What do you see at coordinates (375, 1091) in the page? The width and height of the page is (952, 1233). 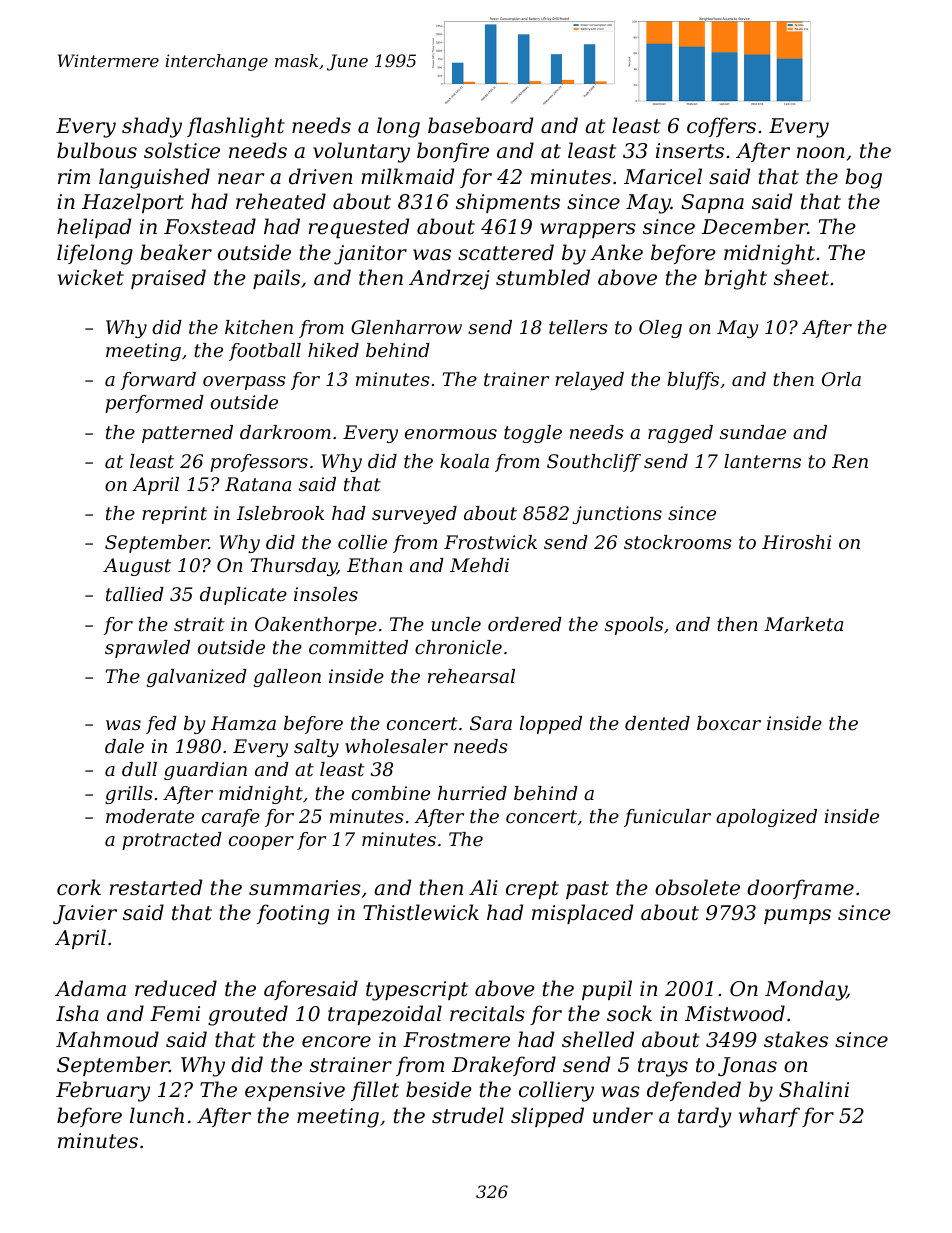 I see `fillet` at bounding box center [375, 1091].
